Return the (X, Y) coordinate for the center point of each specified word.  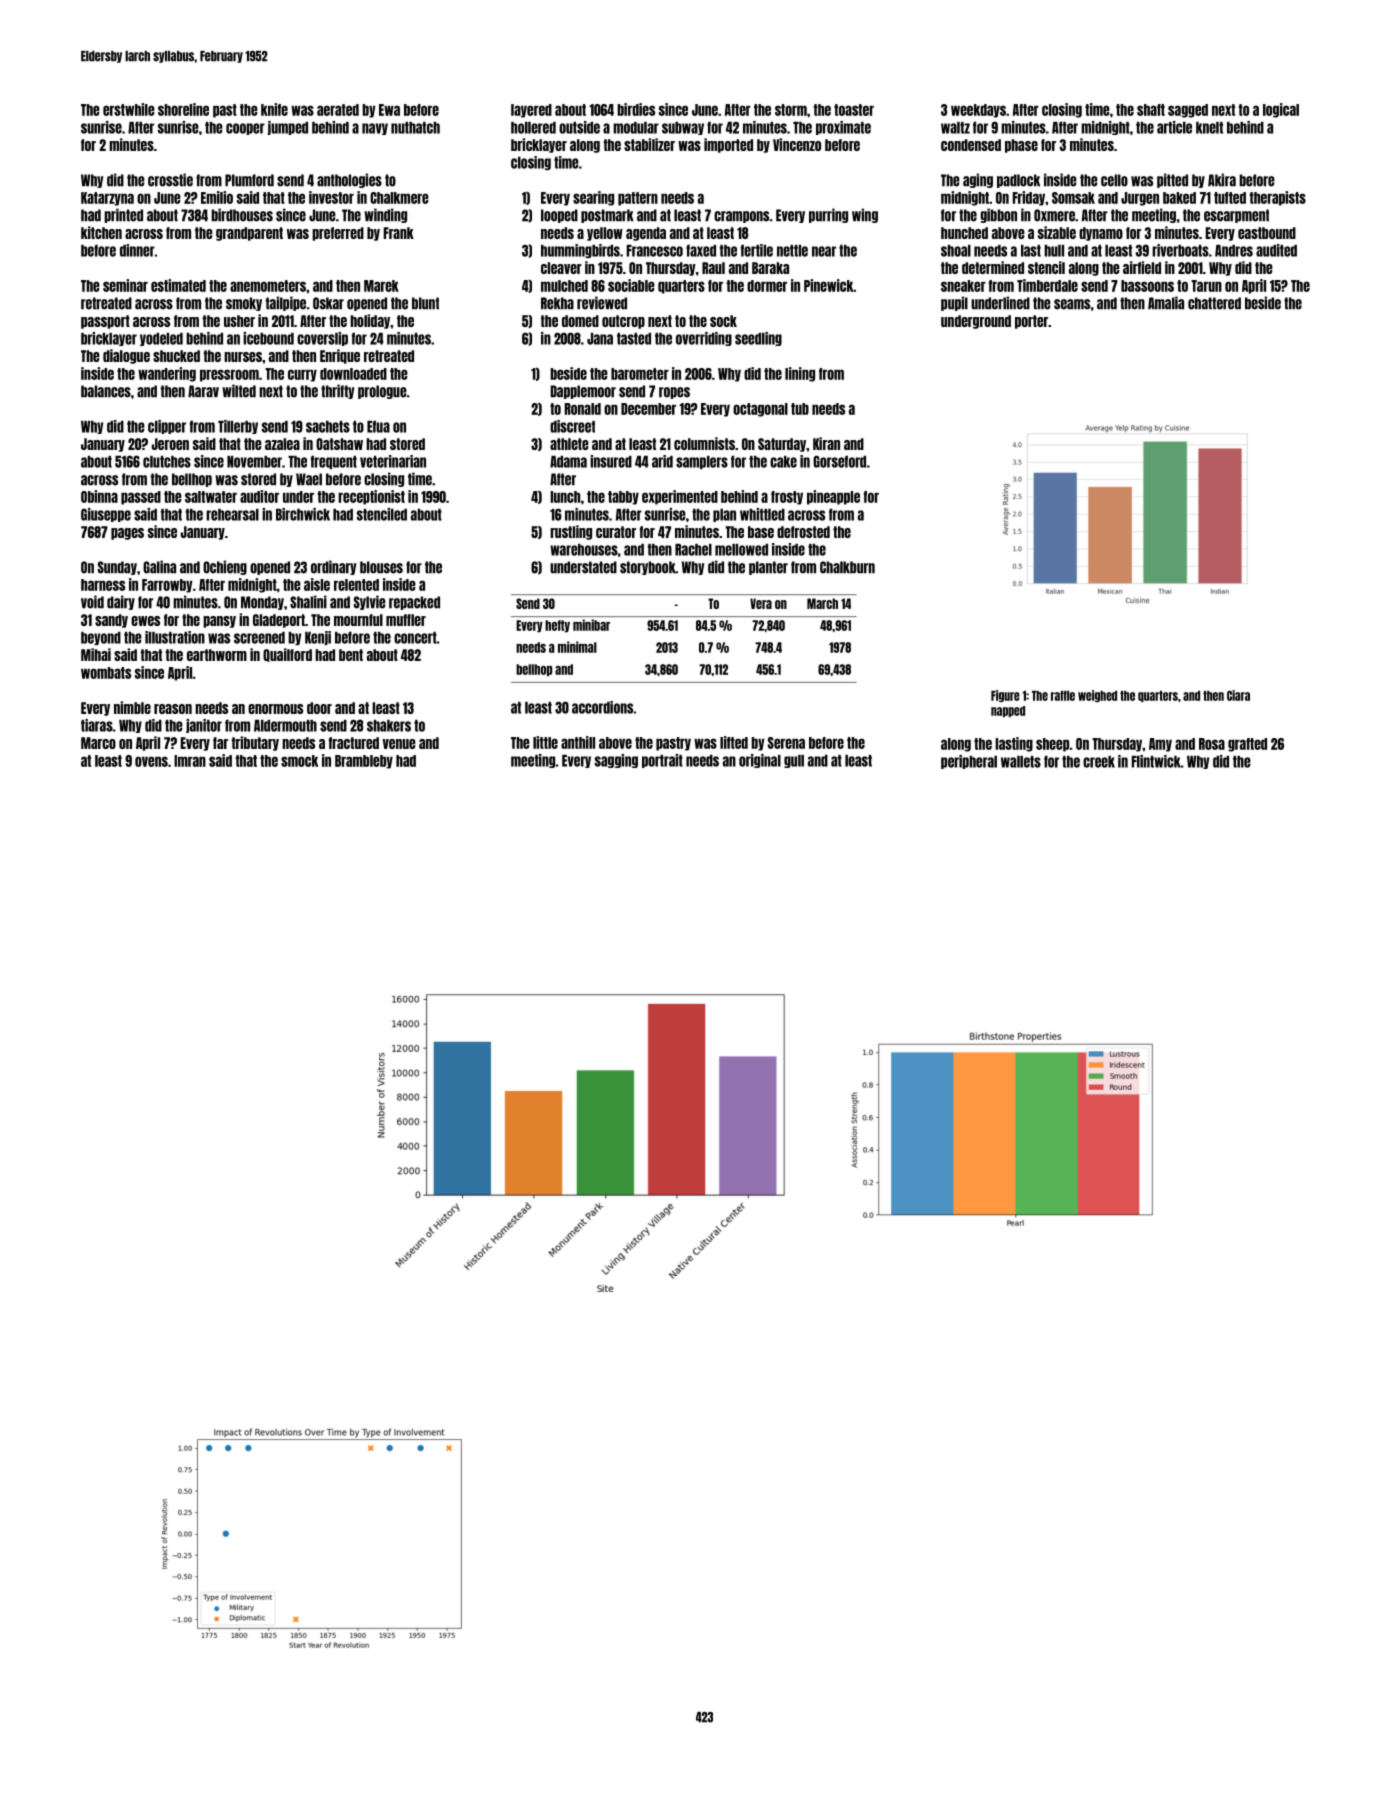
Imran (190, 761)
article (1174, 127)
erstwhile (129, 109)
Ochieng (225, 567)
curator (616, 532)
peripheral (969, 762)
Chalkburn (847, 567)
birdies (636, 109)
